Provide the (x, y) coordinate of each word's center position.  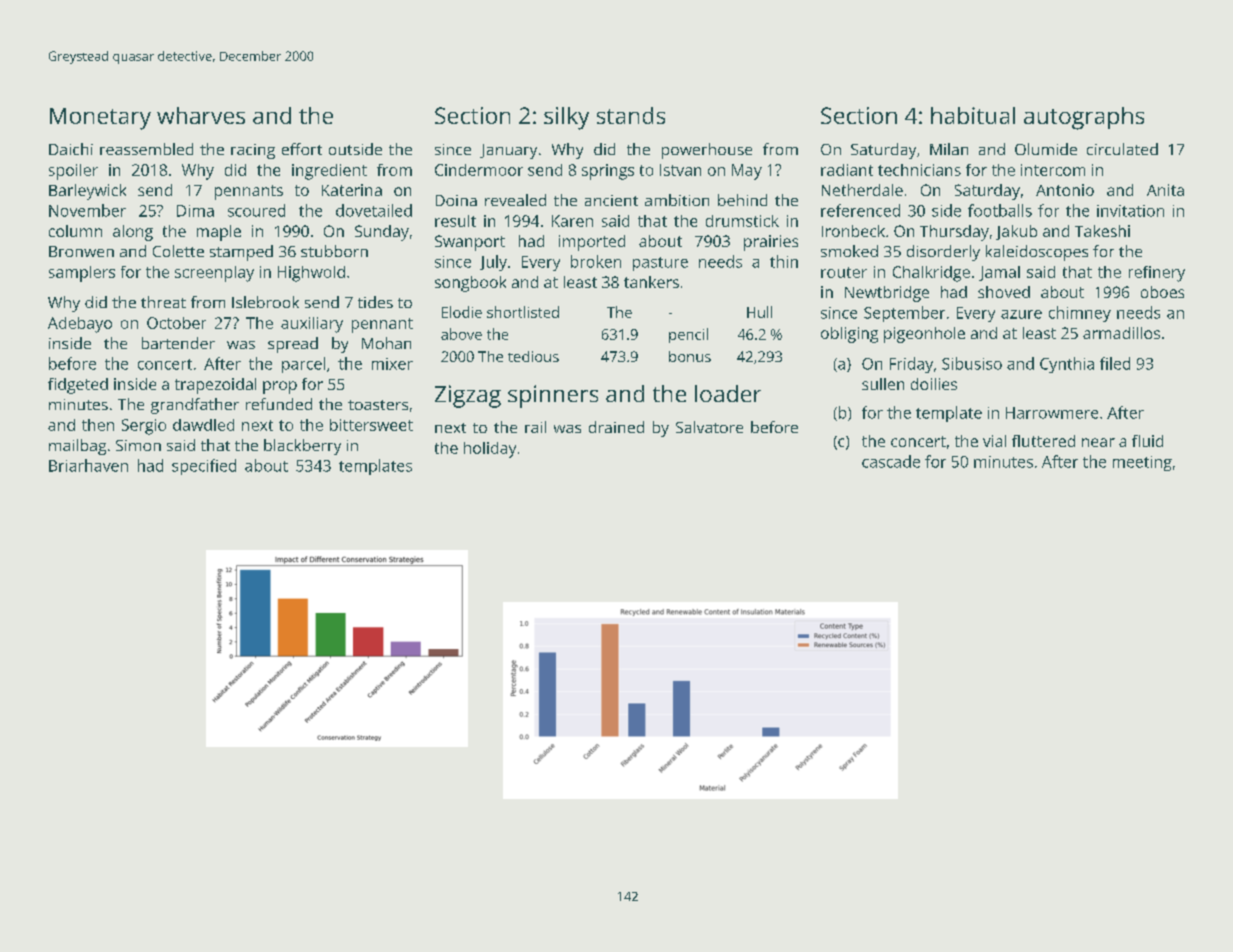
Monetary (100, 119)
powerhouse (707, 151)
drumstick (742, 221)
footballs (1000, 210)
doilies (934, 384)
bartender (178, 343)
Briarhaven (88, 465)
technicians (919, 170)
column (75, 231)
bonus (690, 356)
